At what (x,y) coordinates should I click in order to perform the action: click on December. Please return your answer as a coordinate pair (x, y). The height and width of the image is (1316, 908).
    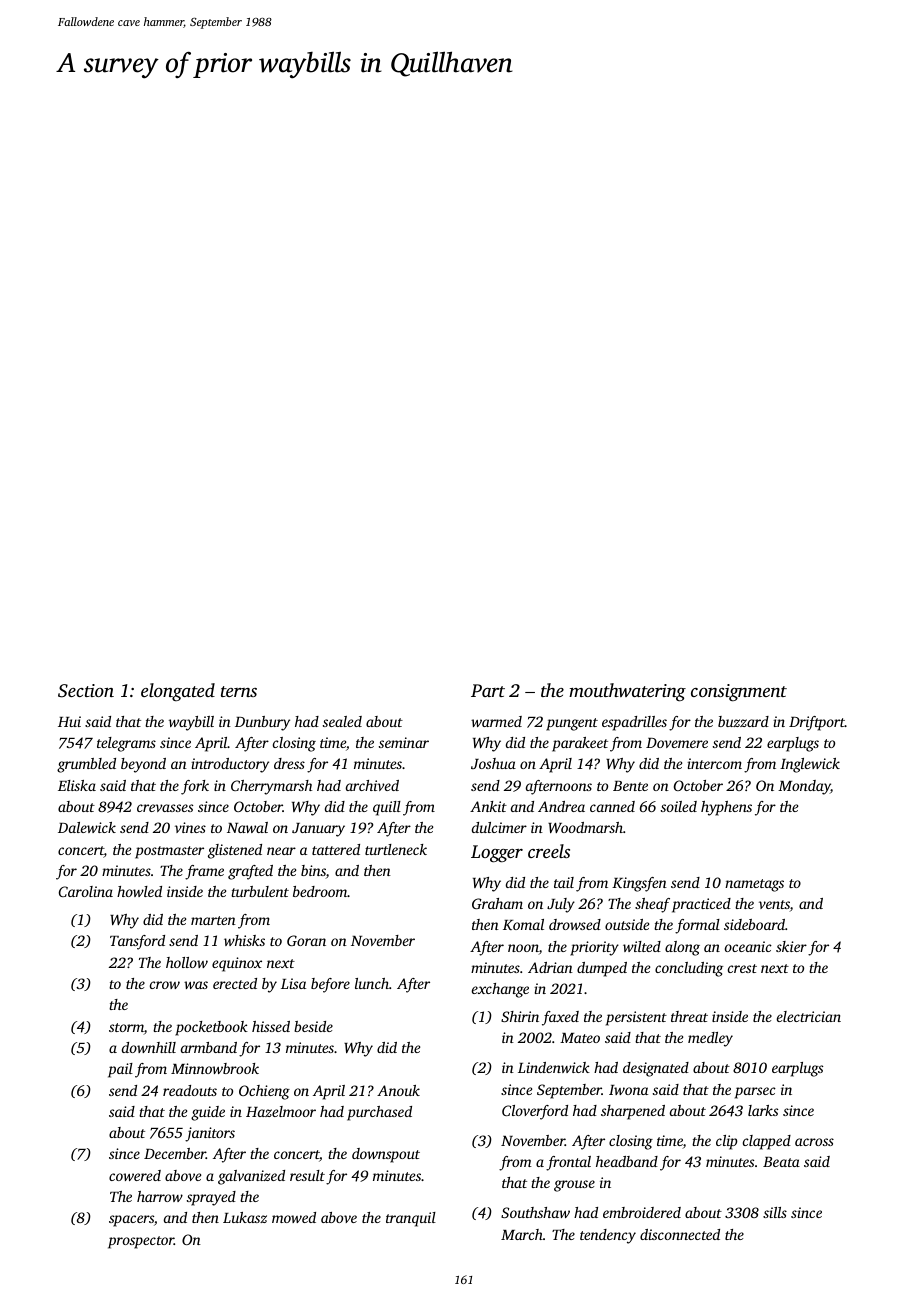
    Looking at the image, I should click on (175, 1153).
